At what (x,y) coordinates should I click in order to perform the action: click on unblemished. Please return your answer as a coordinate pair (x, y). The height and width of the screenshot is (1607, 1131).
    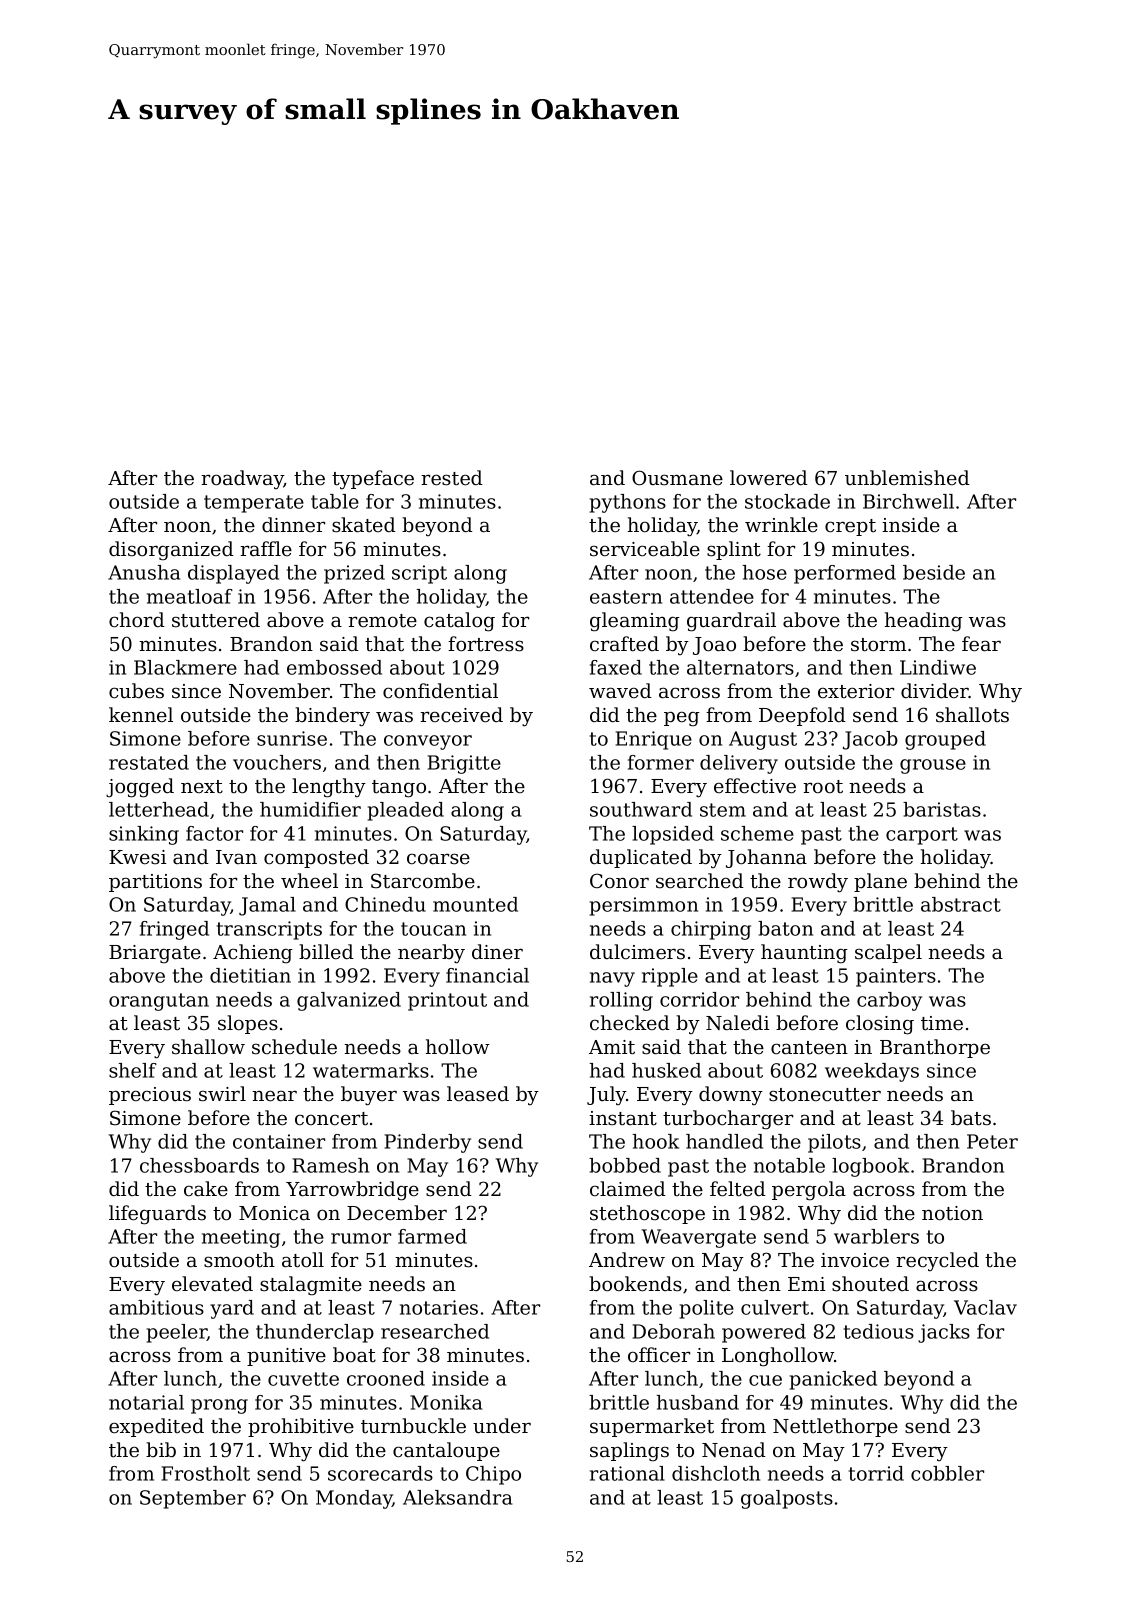
    Looking at the image, I should click on (907, 478).
